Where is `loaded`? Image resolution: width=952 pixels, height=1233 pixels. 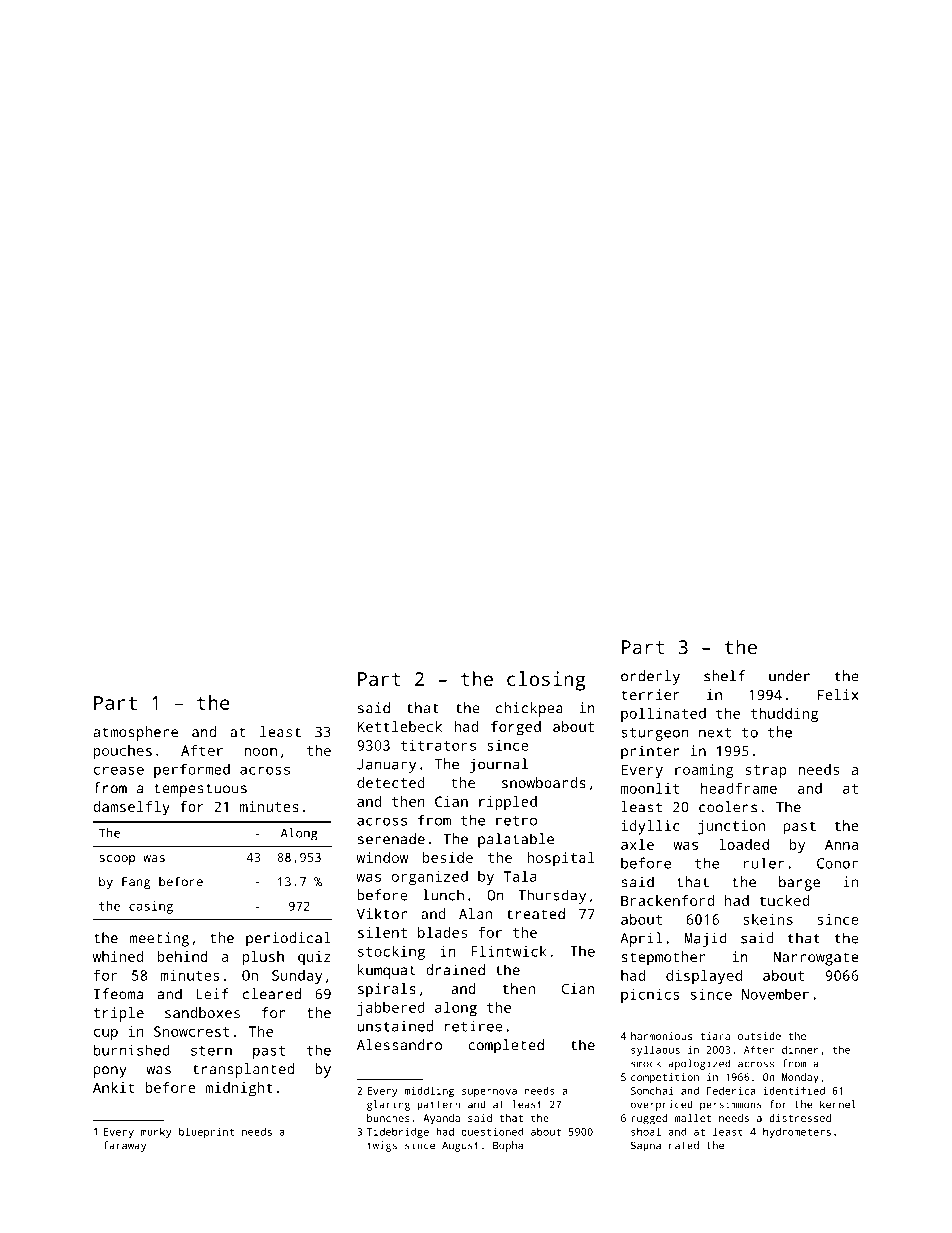
loaded is located at coordinates (744, 844).
